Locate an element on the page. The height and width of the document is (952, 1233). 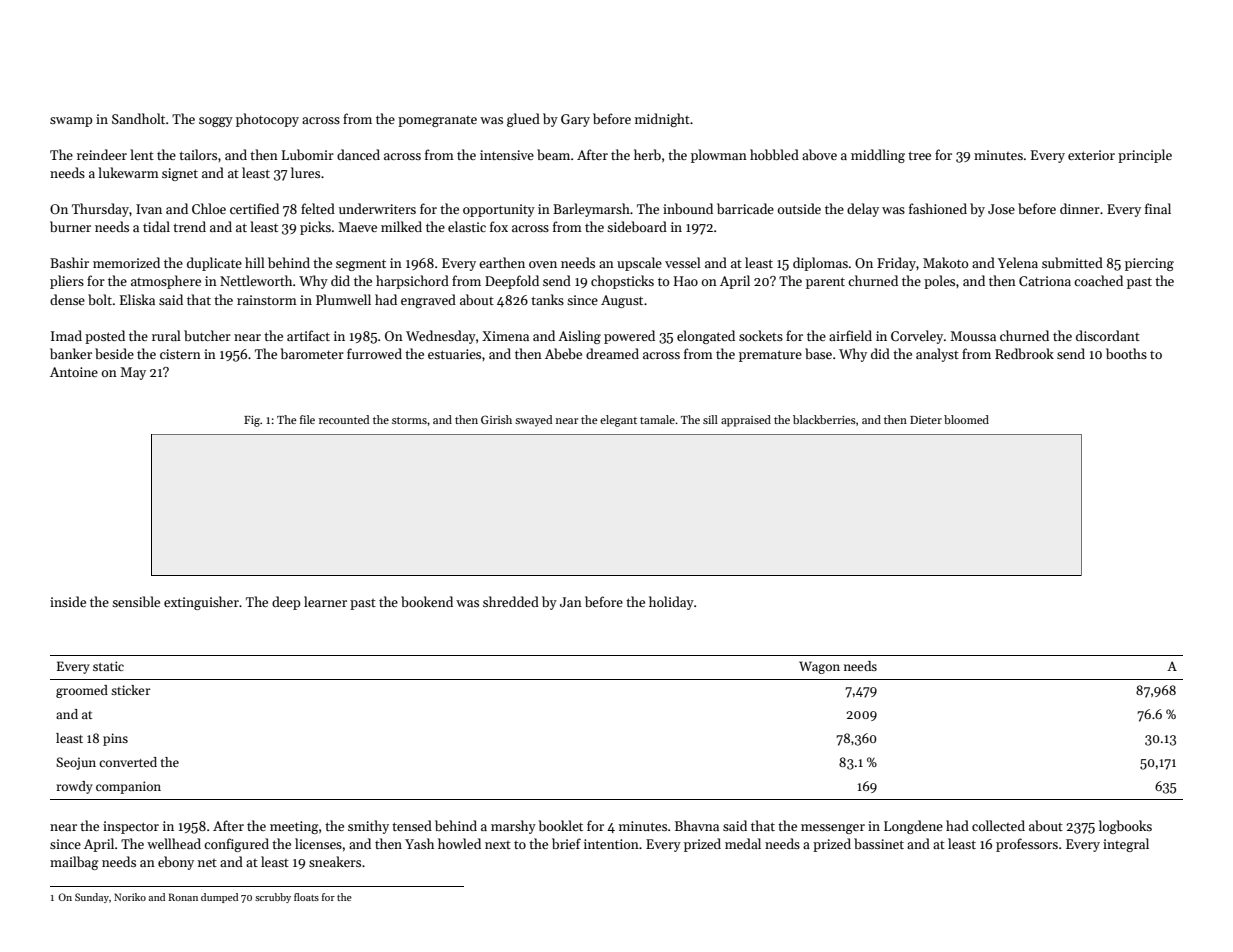
diplomas is located at coordinates (820, 264).
